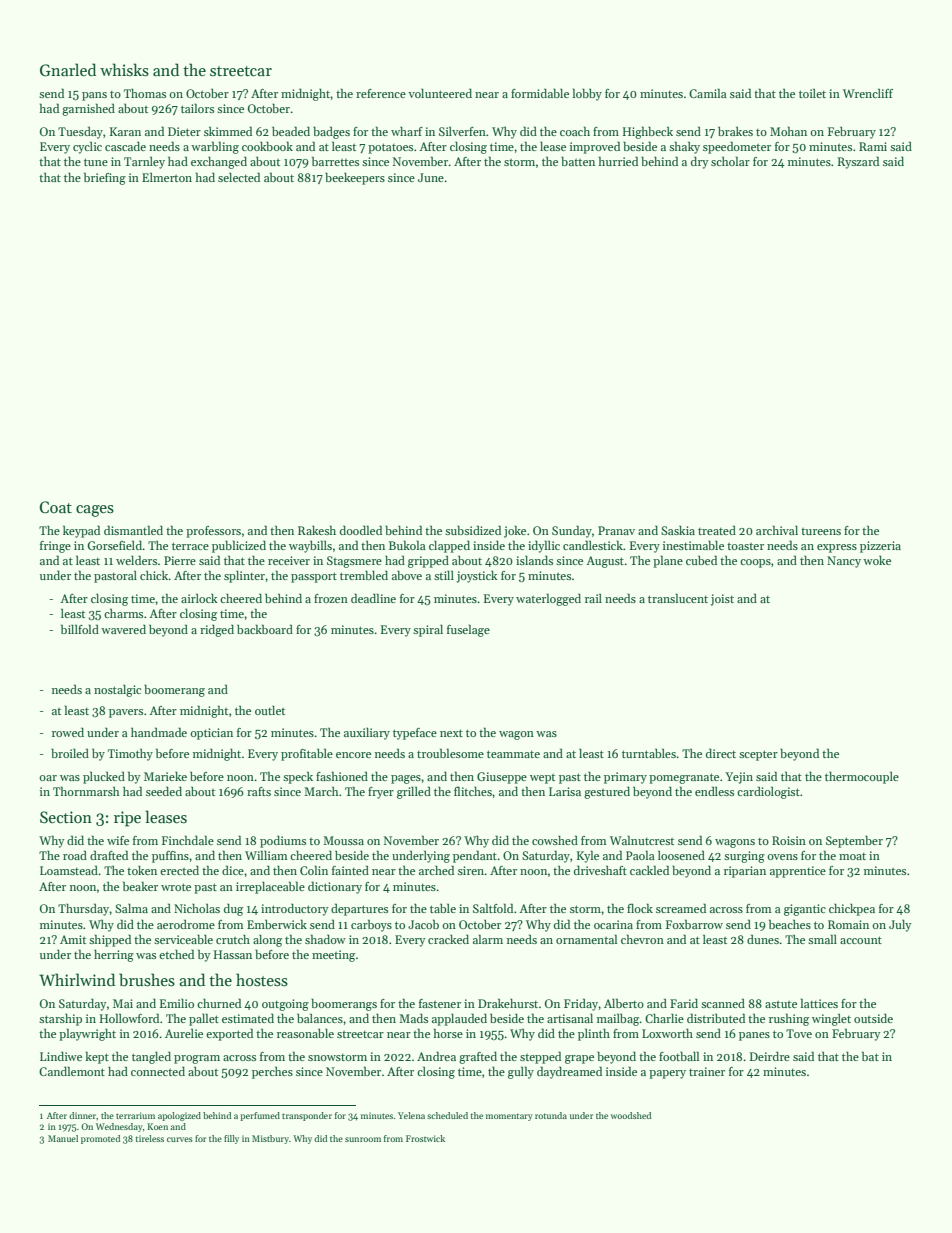 This screenshot has height=1233, width=952. What do you see at coordinates (95, 511) in the screenshot?
I see `cages` at bounding box center [95, 511].
